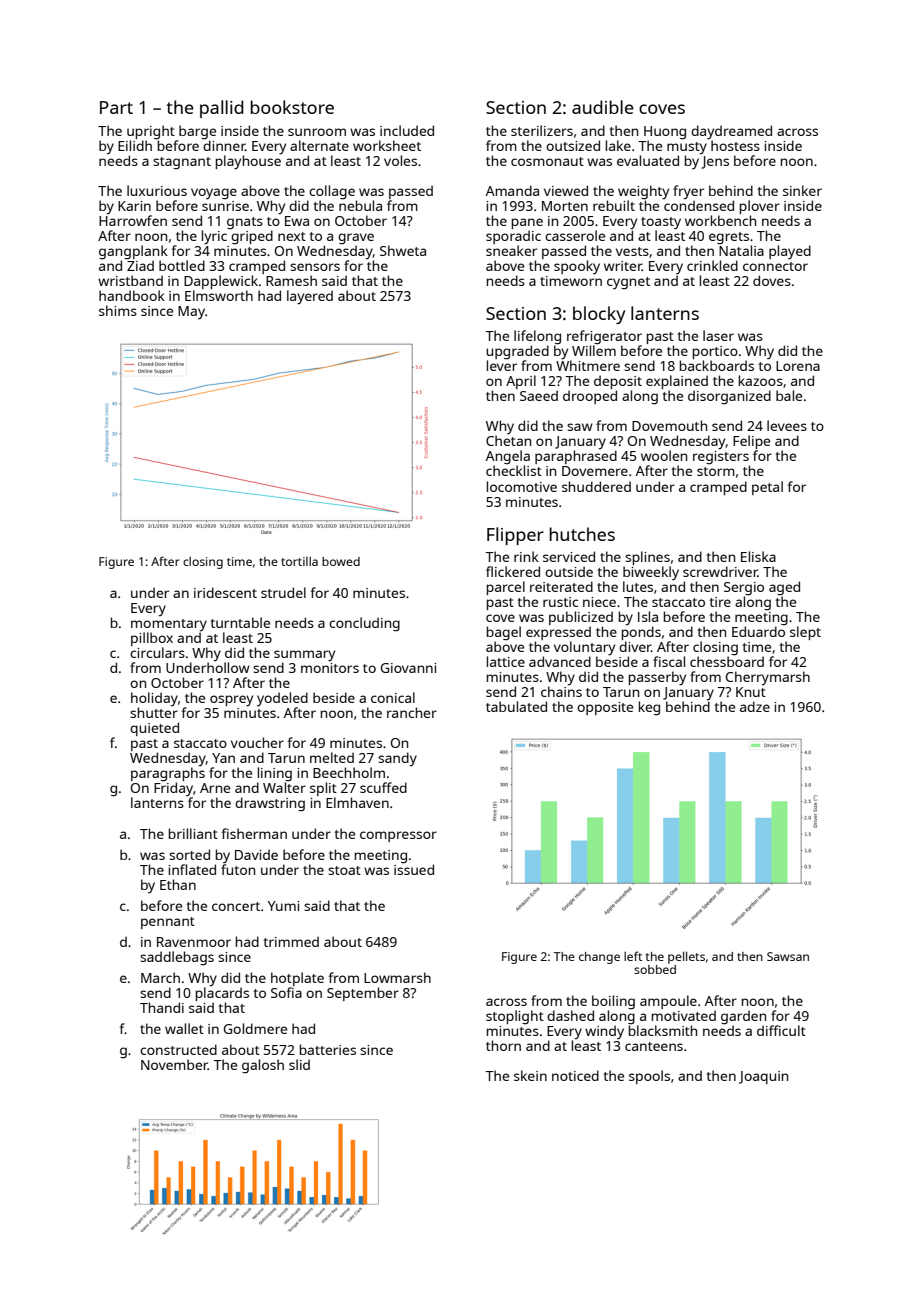  Describe the element at coordinates (542, 130) in the document. I see `sterilizers` at that location.
